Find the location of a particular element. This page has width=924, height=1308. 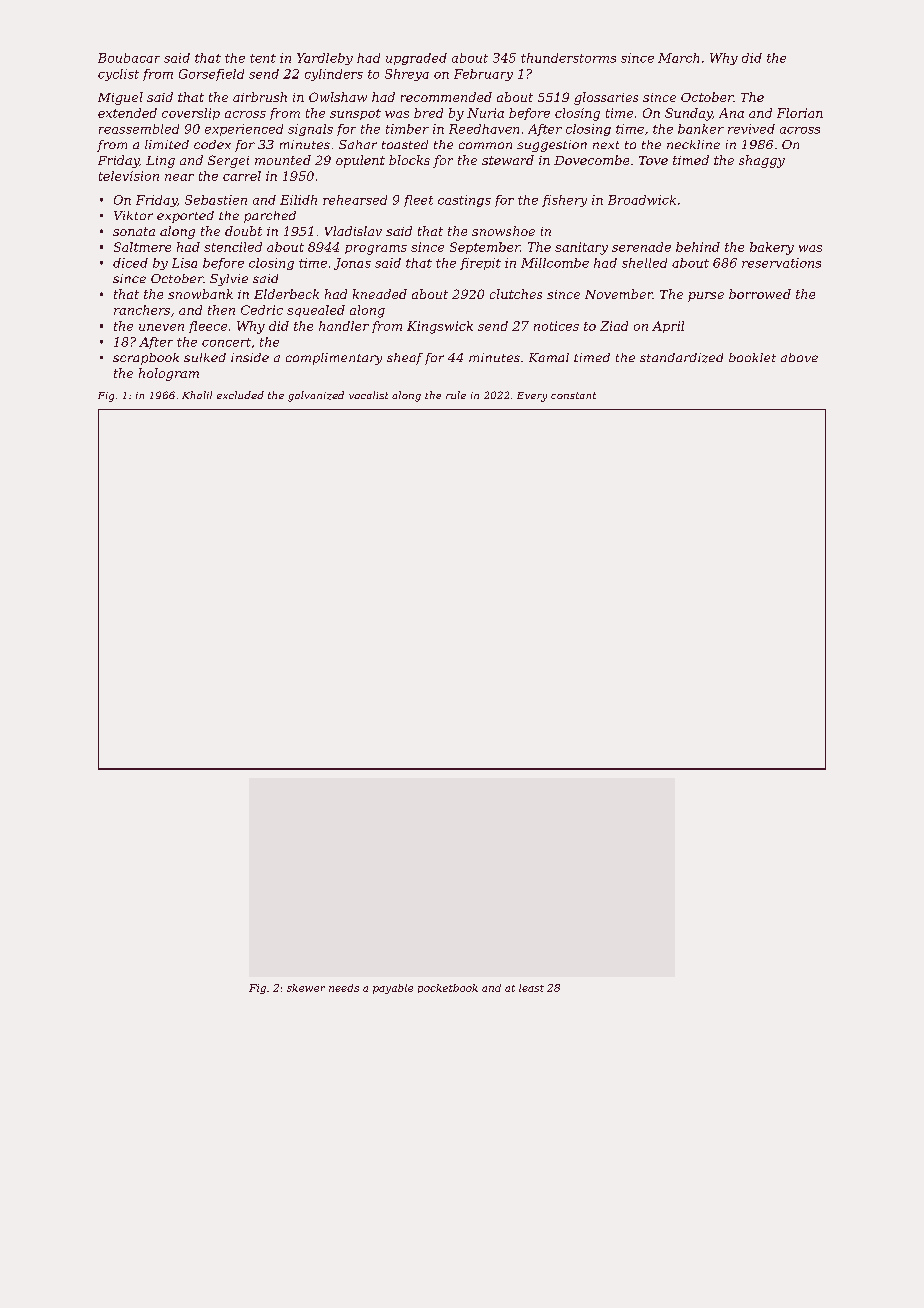

Millcombe is located at coordinates (555, 263).
